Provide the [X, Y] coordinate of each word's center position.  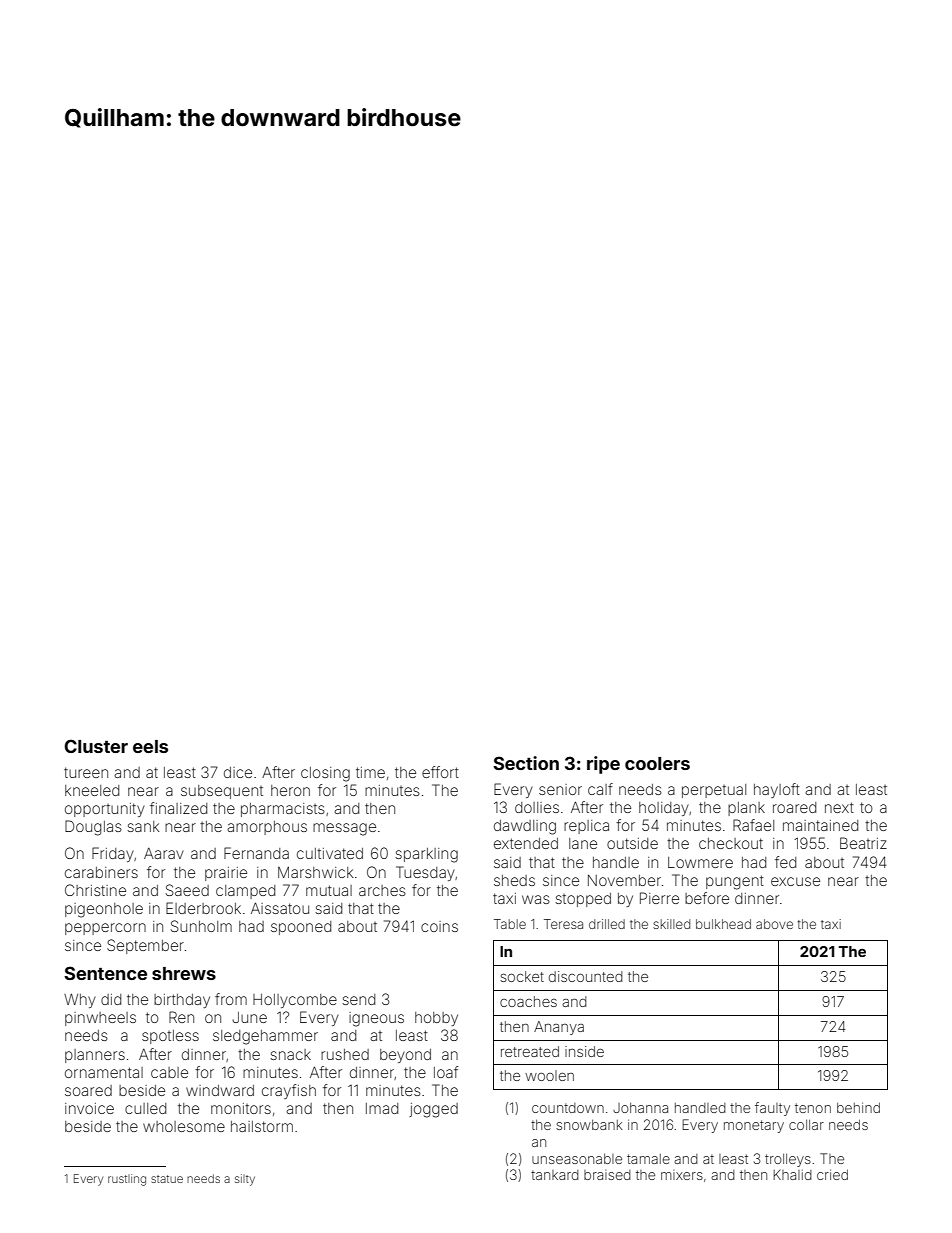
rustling [127, 1180]
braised [607, 1175]
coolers [657, 763]
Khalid [792, 1174]
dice [238, 772]
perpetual [714, 791]
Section [526, 763]
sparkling [426, 855]
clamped [245, 892]
